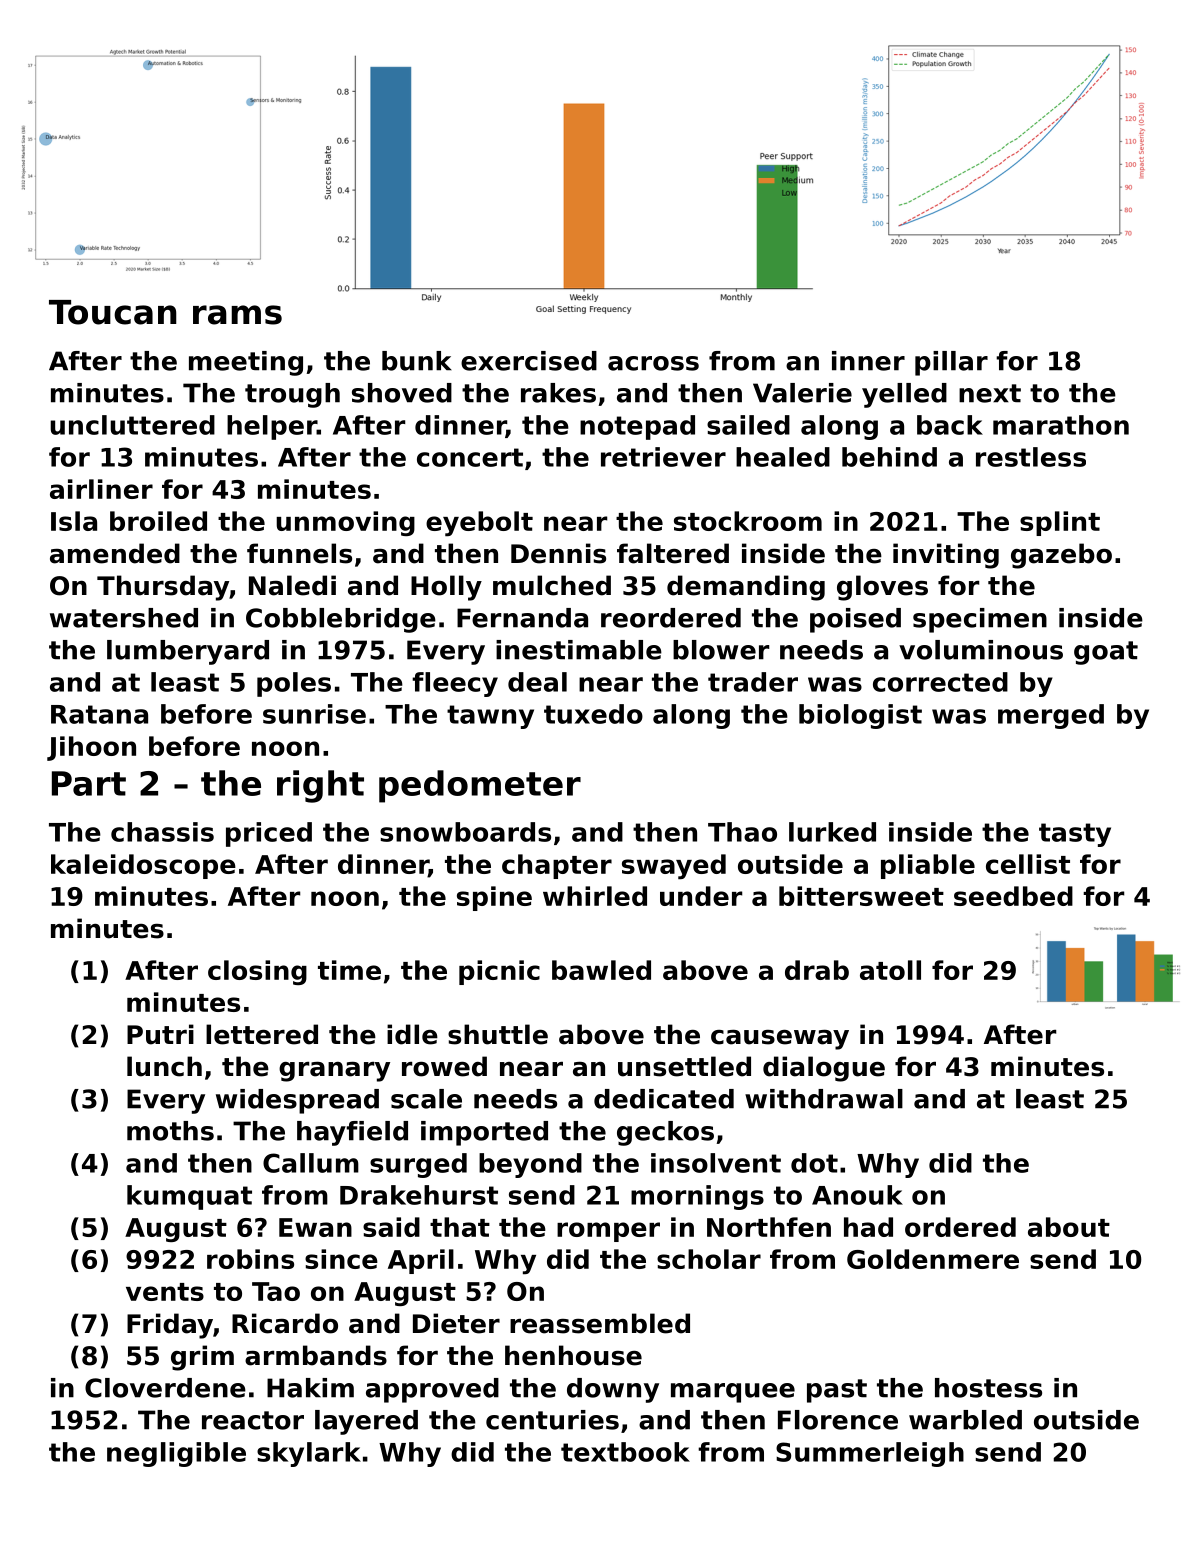  I want to click on voluminous, so click(981, 650).
